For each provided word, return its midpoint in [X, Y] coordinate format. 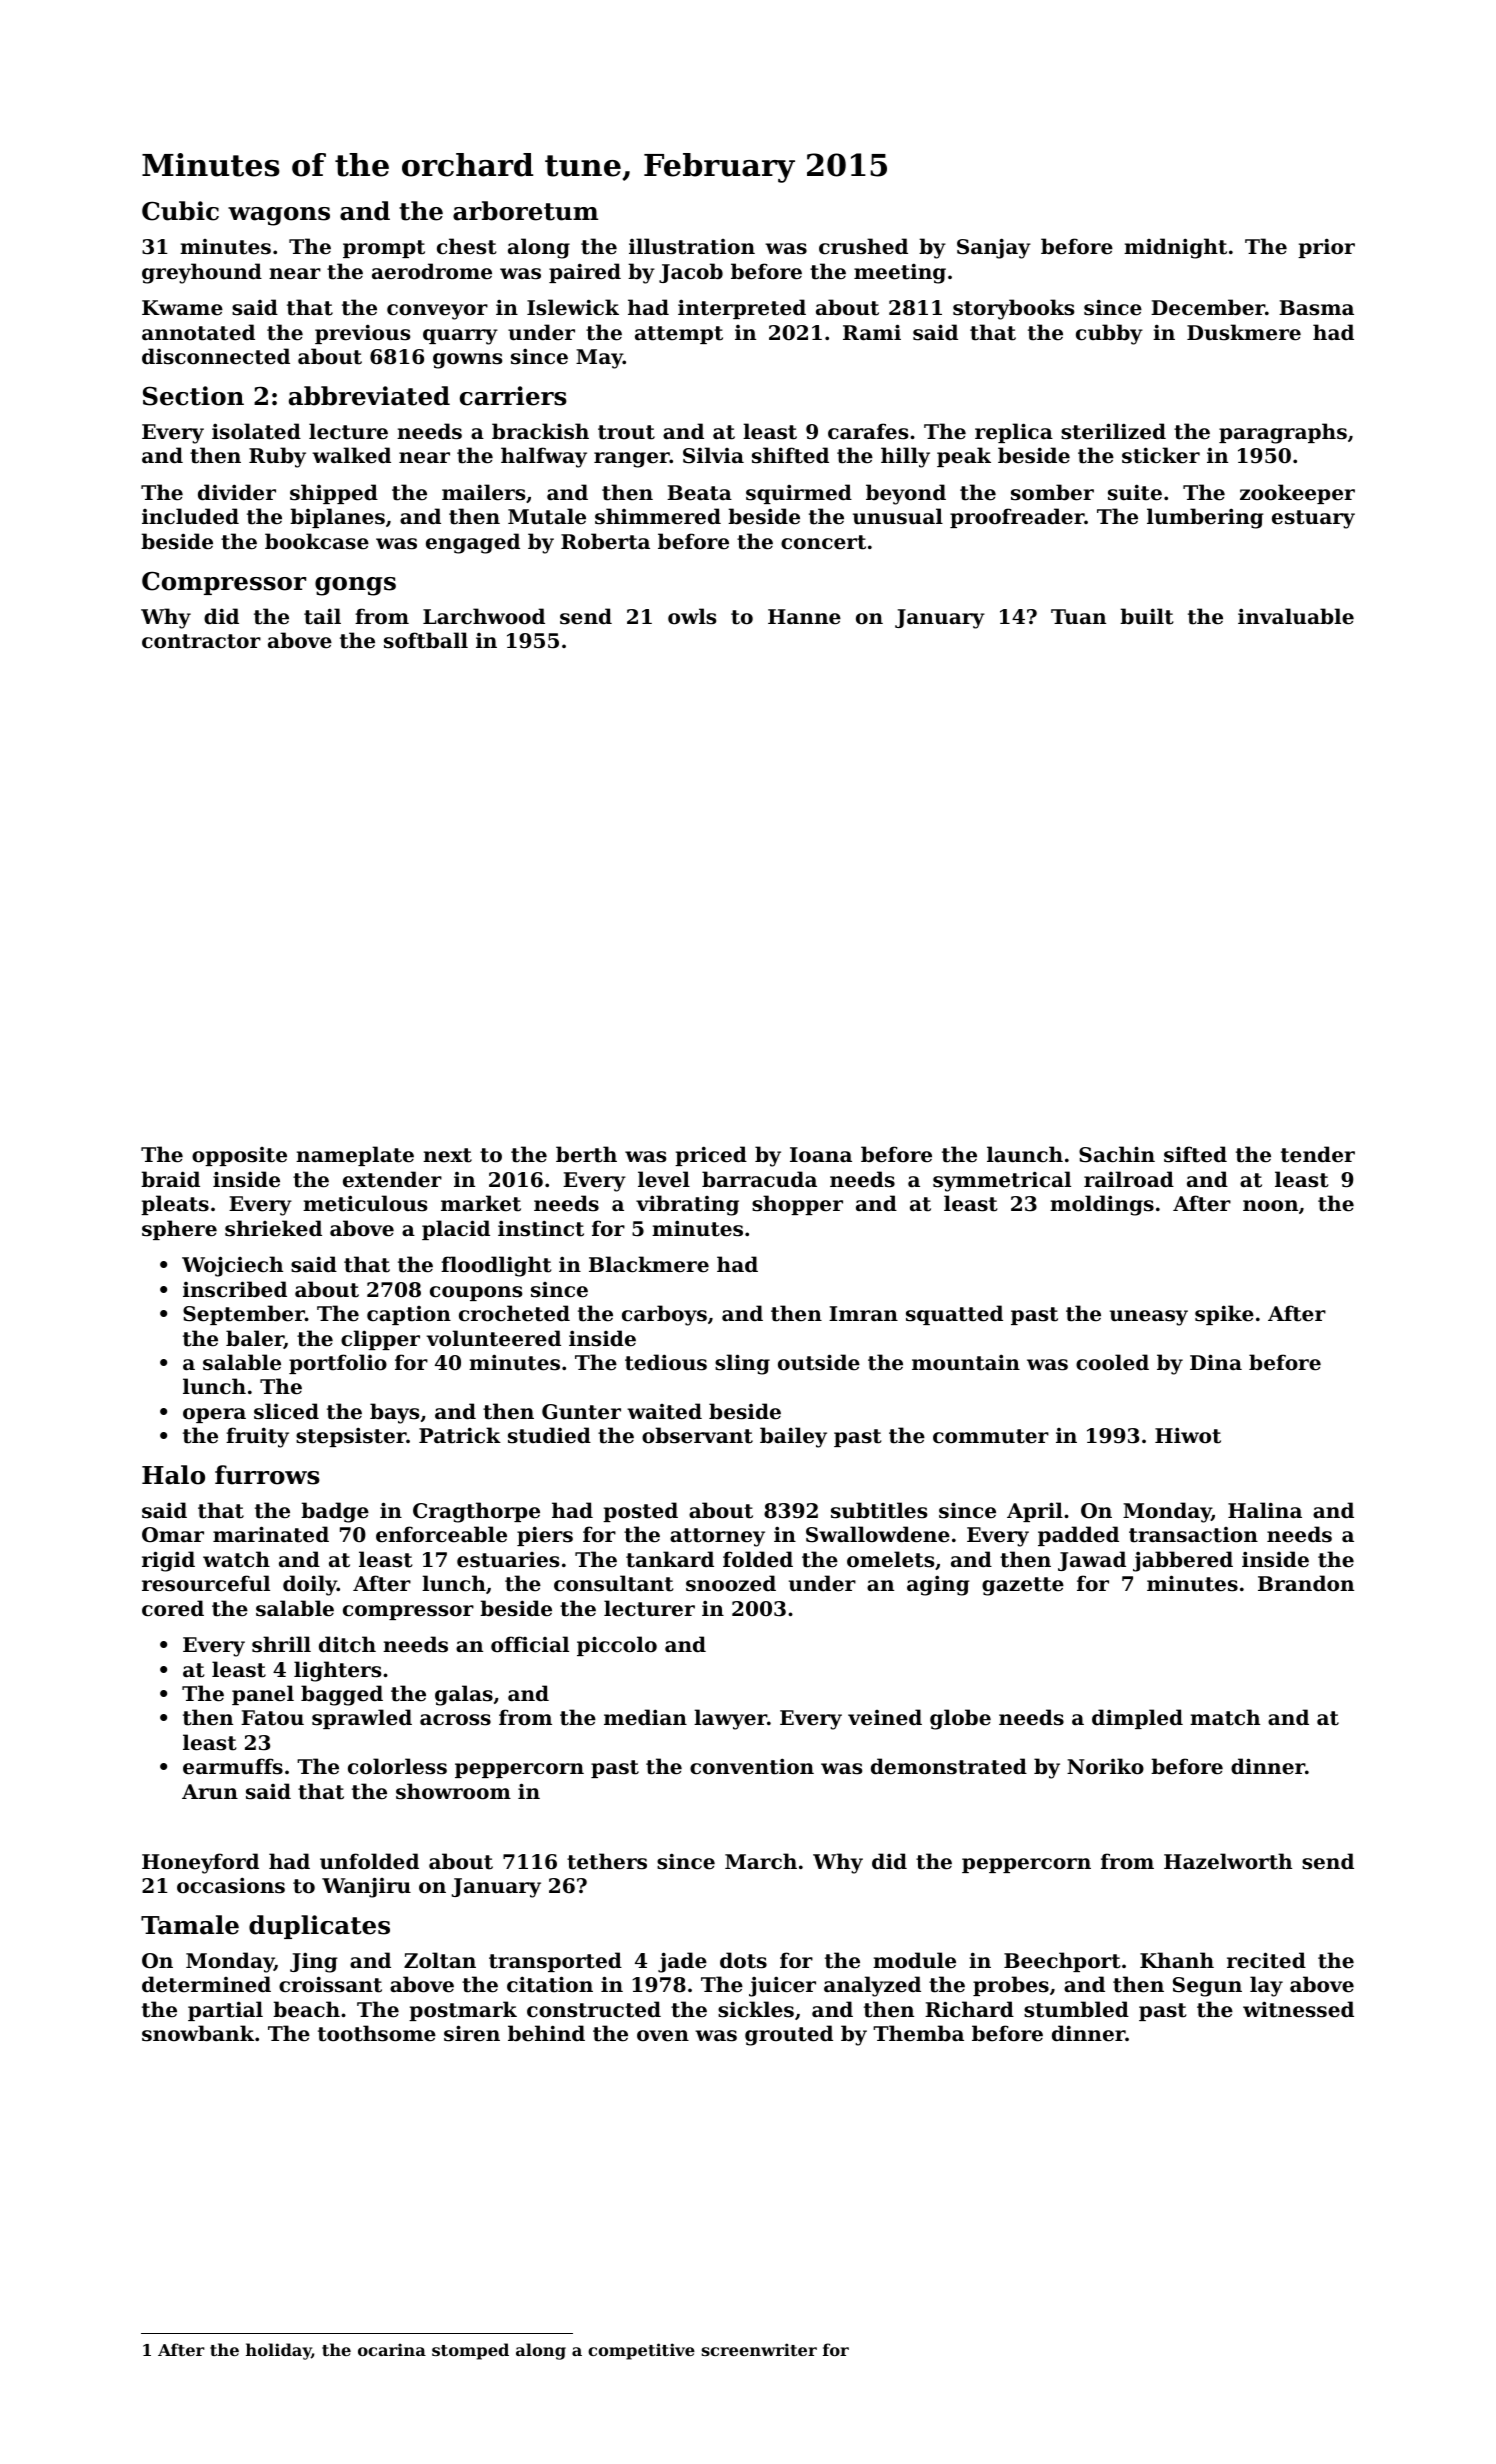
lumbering [1205, 518]
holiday [279, 2351]
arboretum [525, 211]
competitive [641, 2351]
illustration [692, 246]
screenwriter [759, 2349]
